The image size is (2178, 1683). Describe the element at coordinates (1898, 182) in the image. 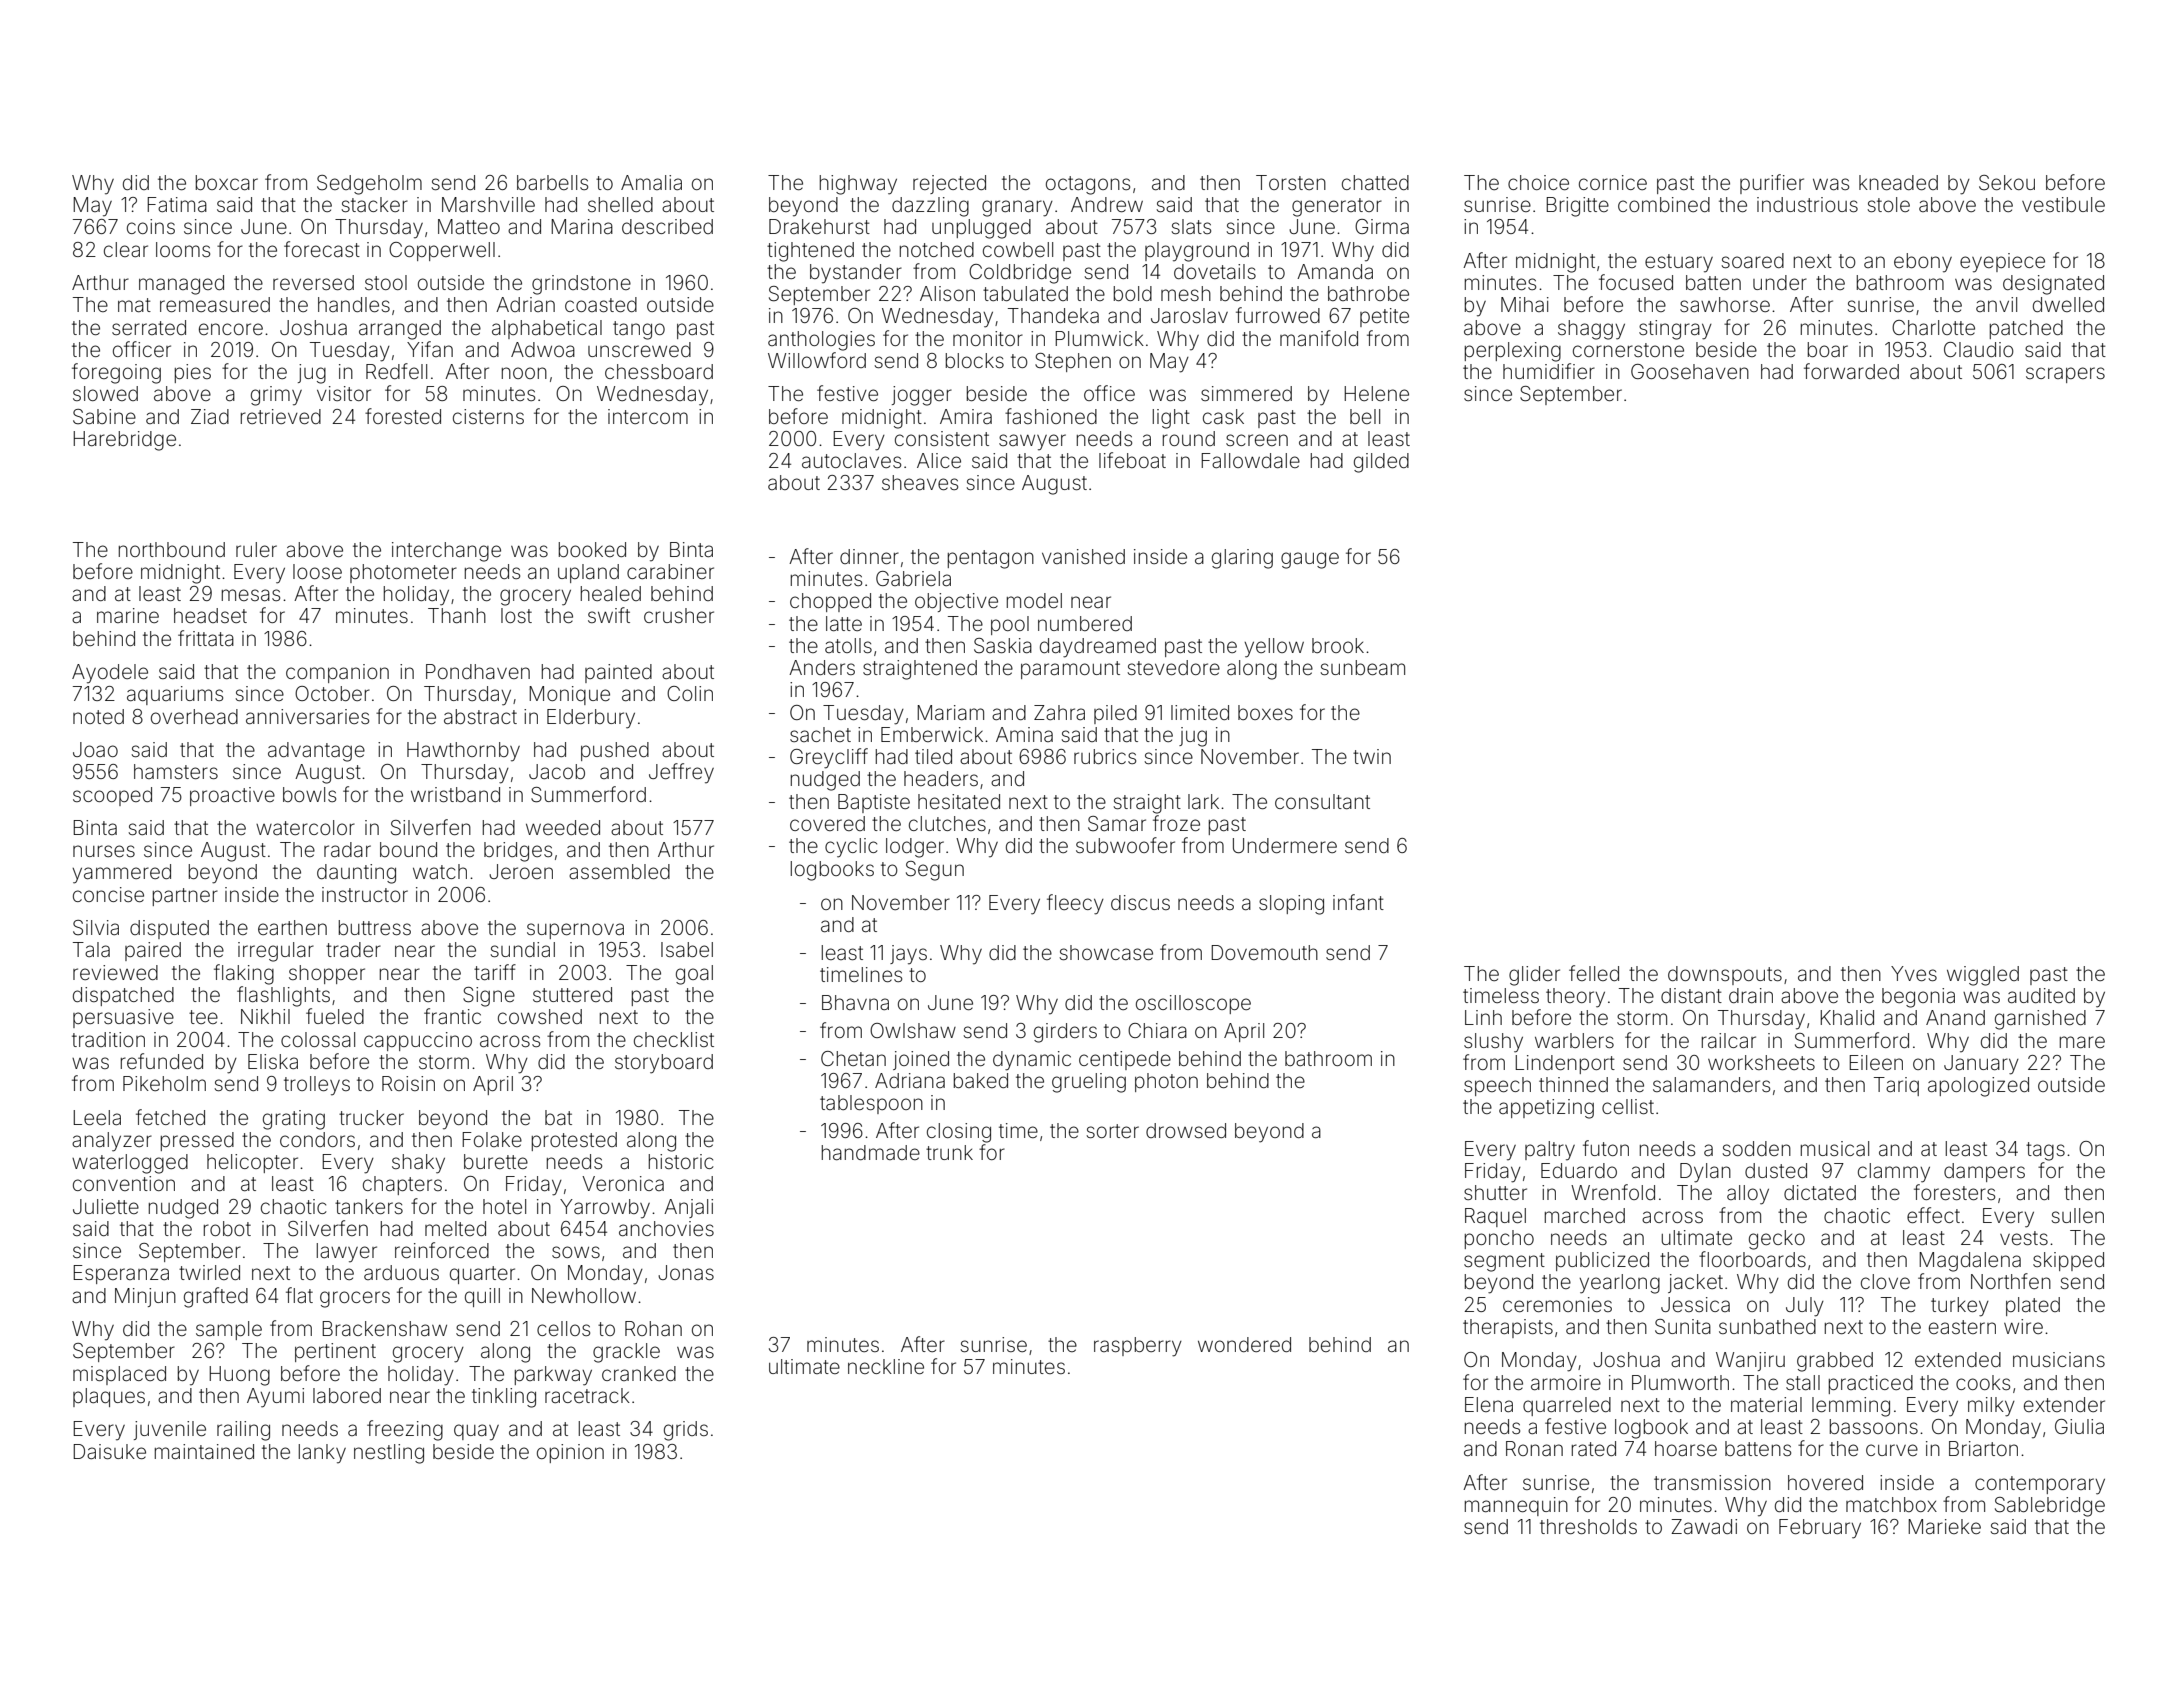

I see `kneaded` at that location.
